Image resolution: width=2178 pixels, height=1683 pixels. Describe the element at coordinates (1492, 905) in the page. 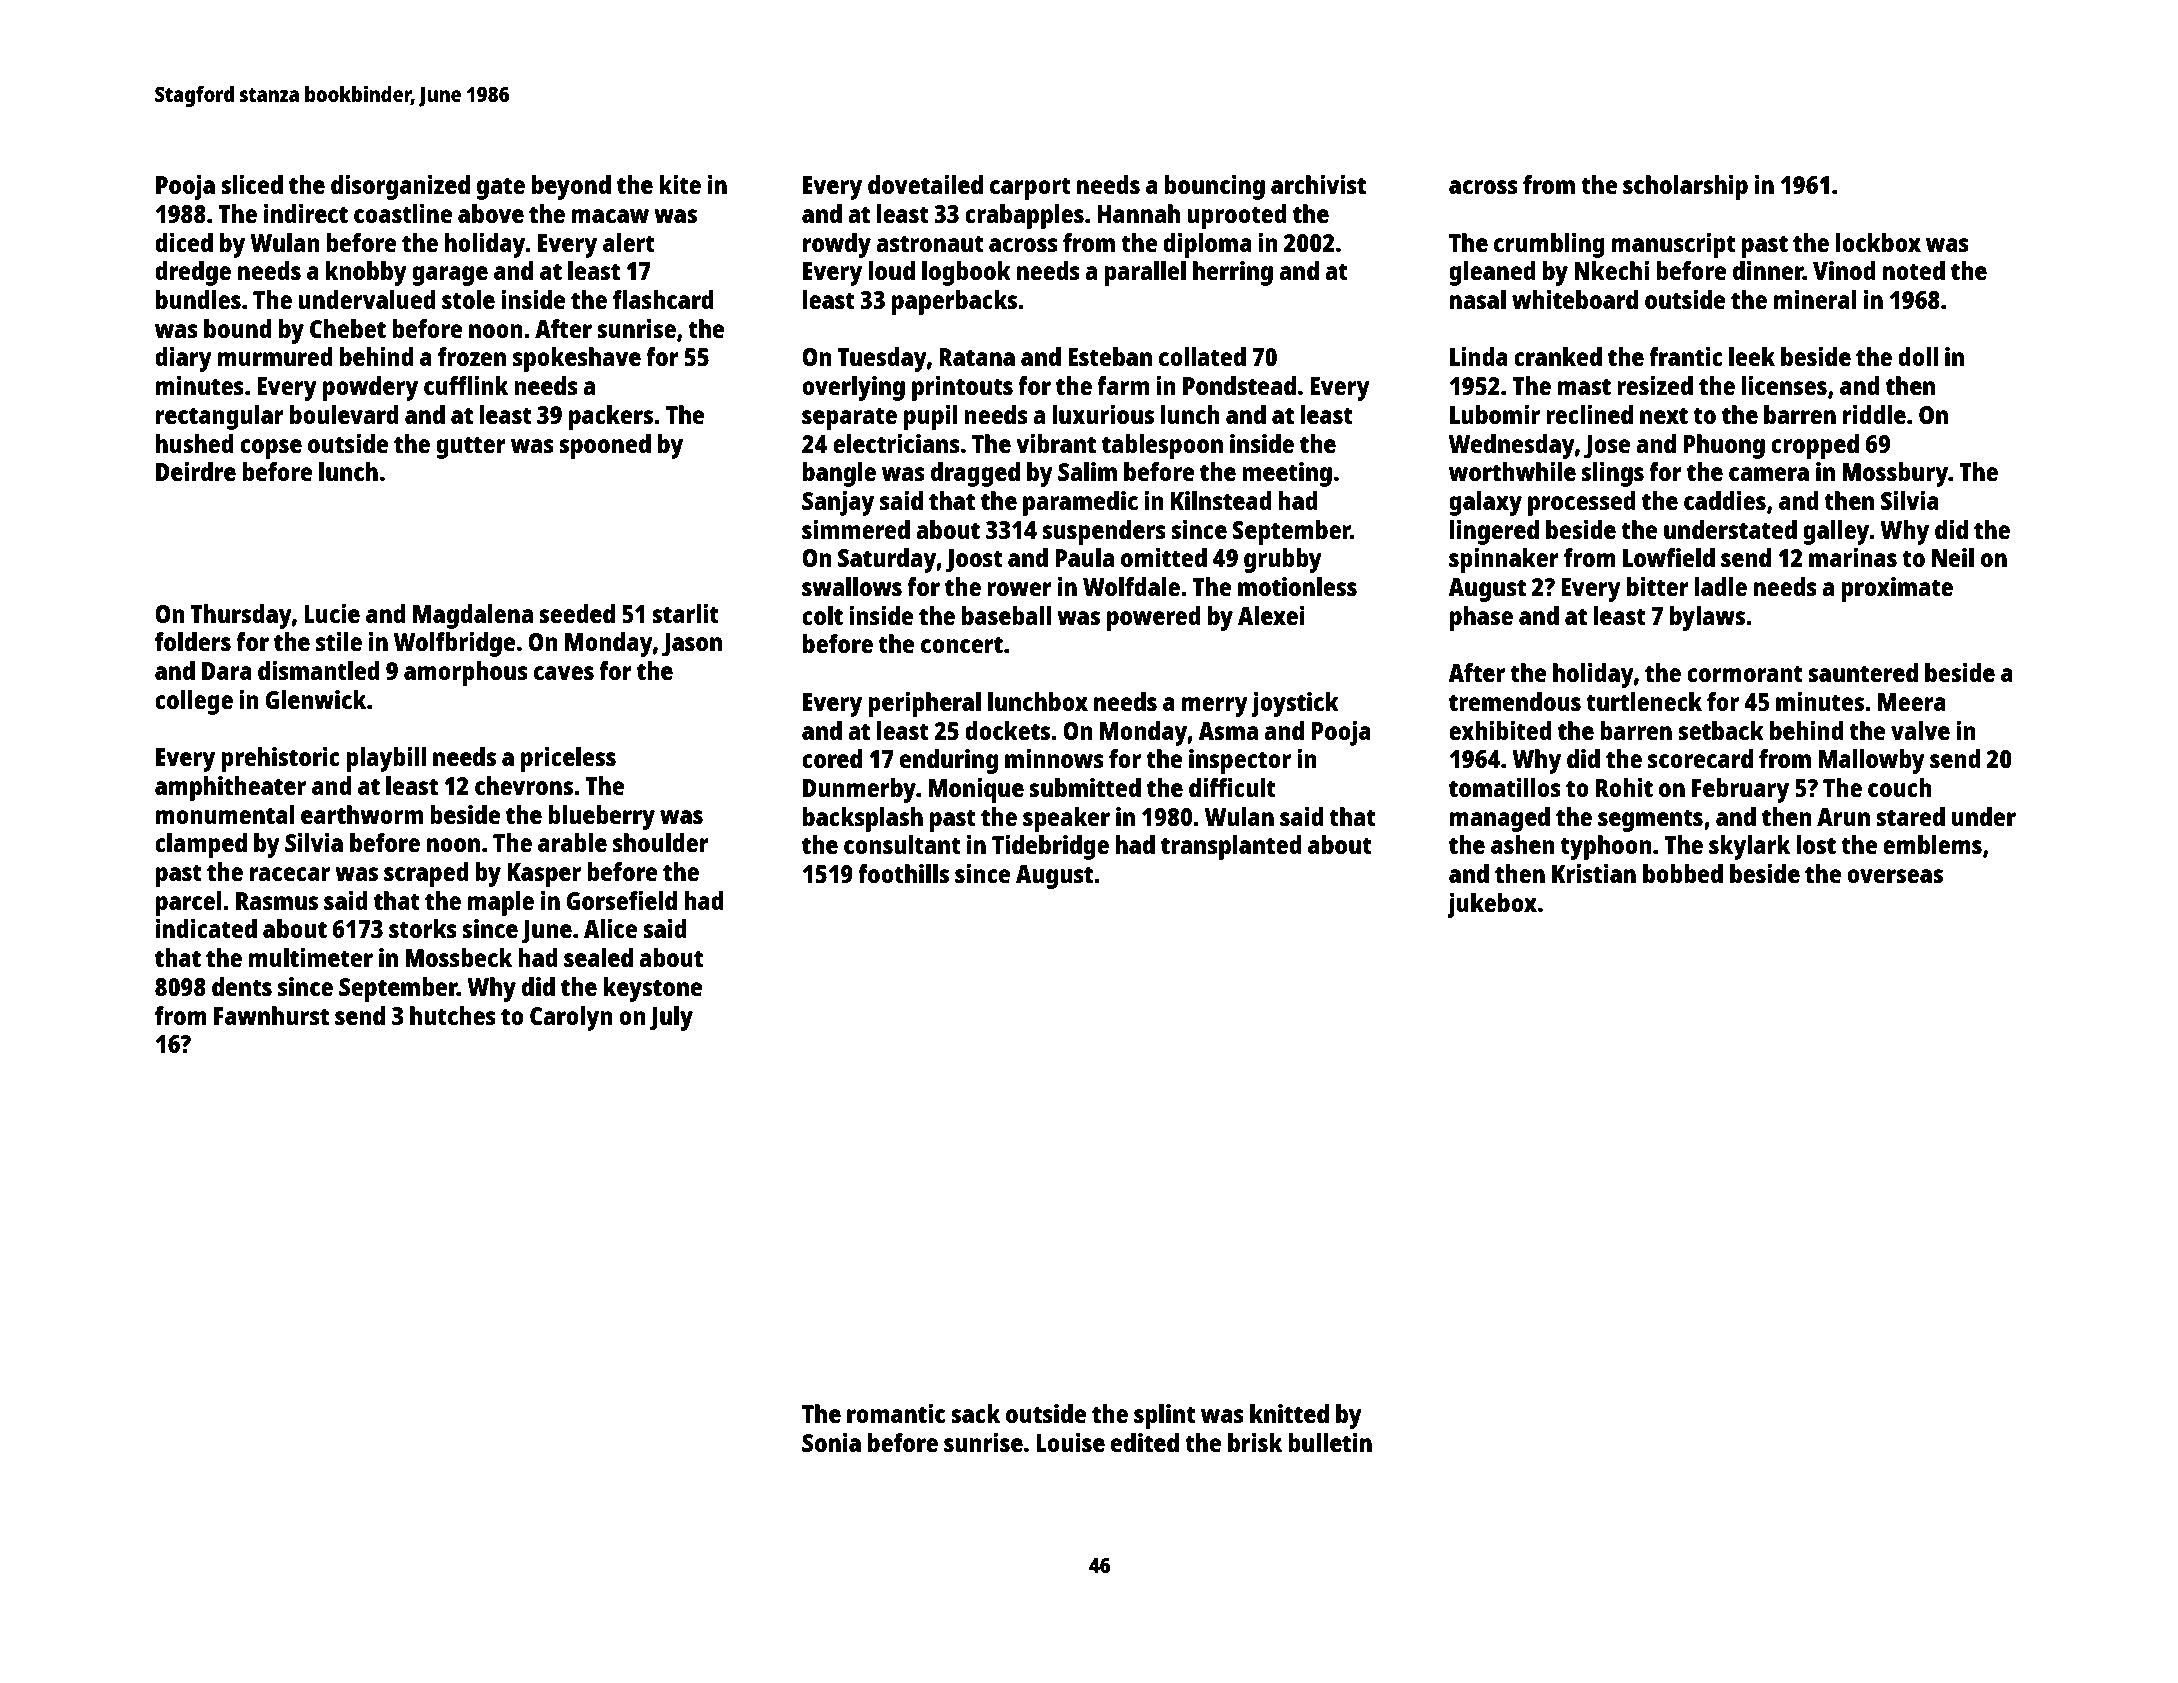

I see `jukebox` at that location.
